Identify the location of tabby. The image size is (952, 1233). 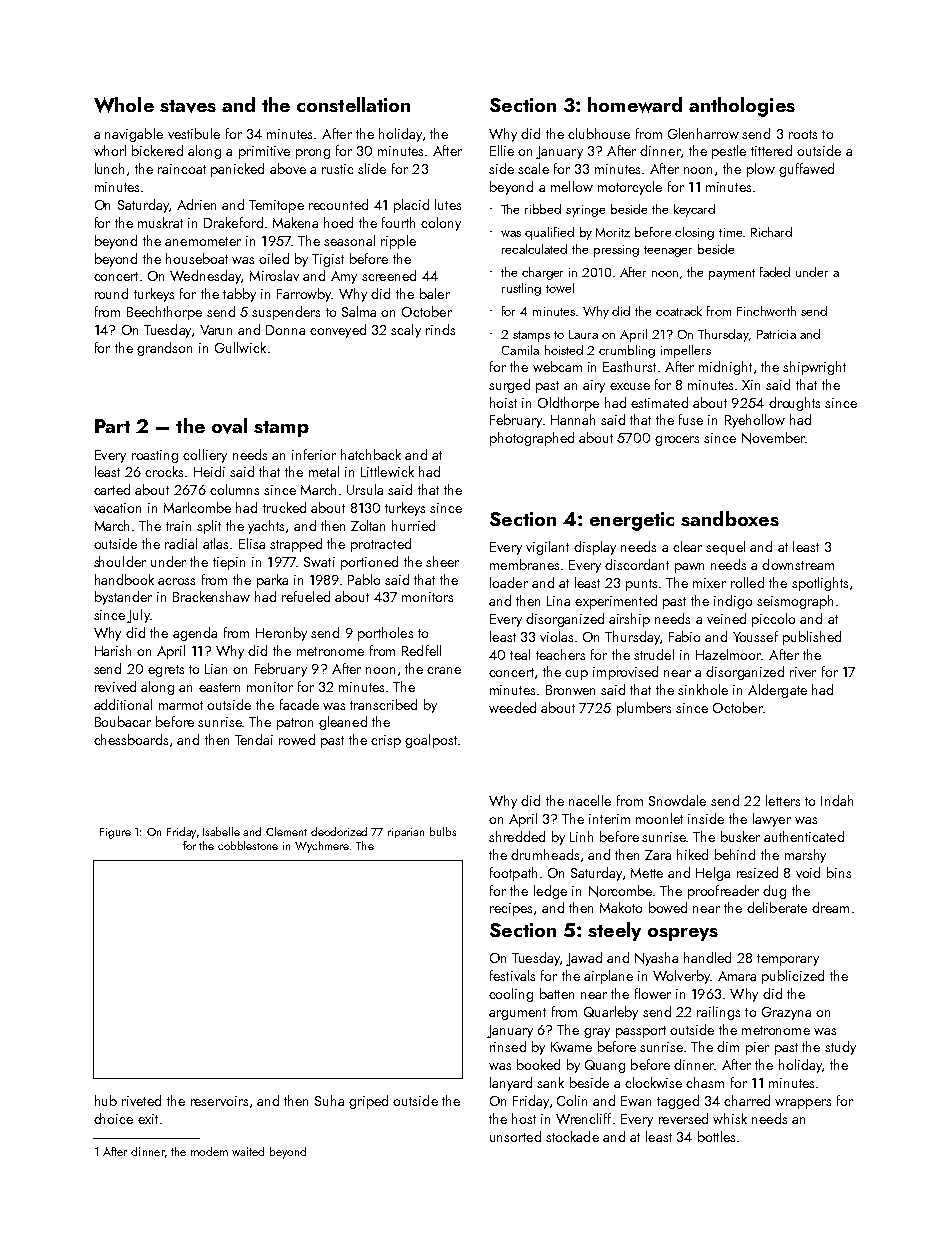
(239, 295).
